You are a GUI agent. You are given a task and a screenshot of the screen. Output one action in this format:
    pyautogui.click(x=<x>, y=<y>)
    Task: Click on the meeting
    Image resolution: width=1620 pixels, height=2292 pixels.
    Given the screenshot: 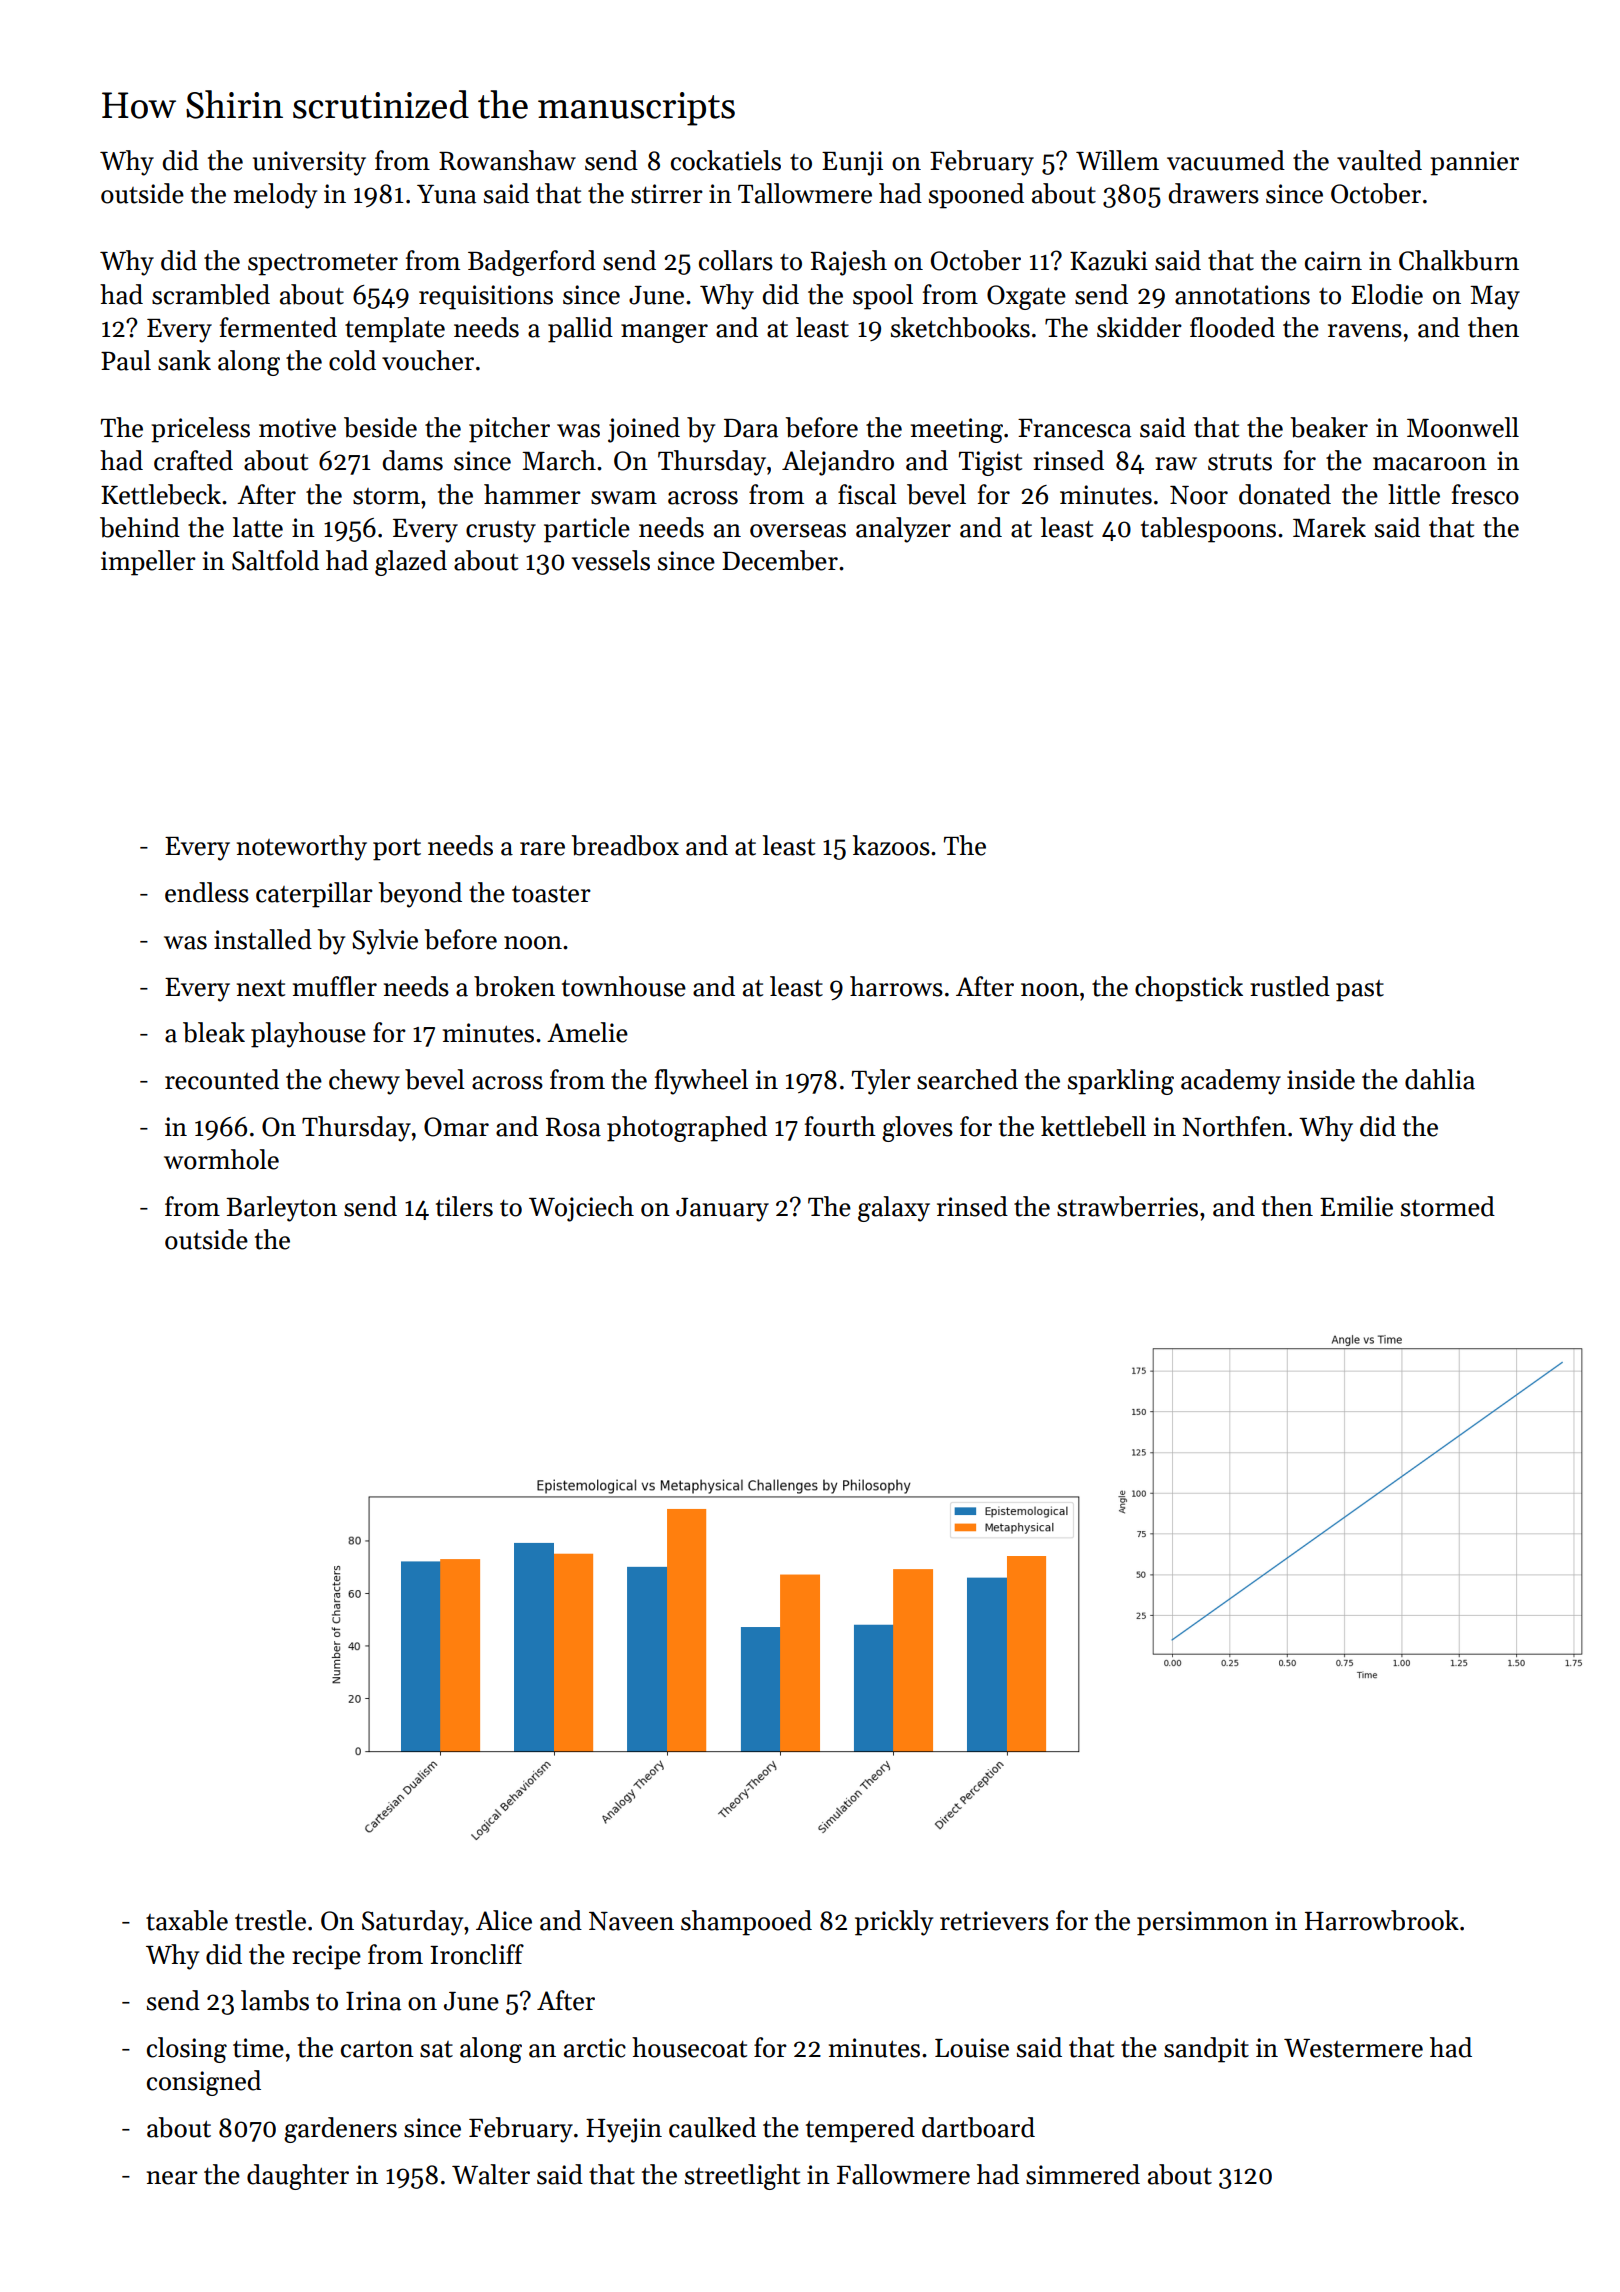 What is the action you would take?
    pyautogui.click(x=957, y=430)
